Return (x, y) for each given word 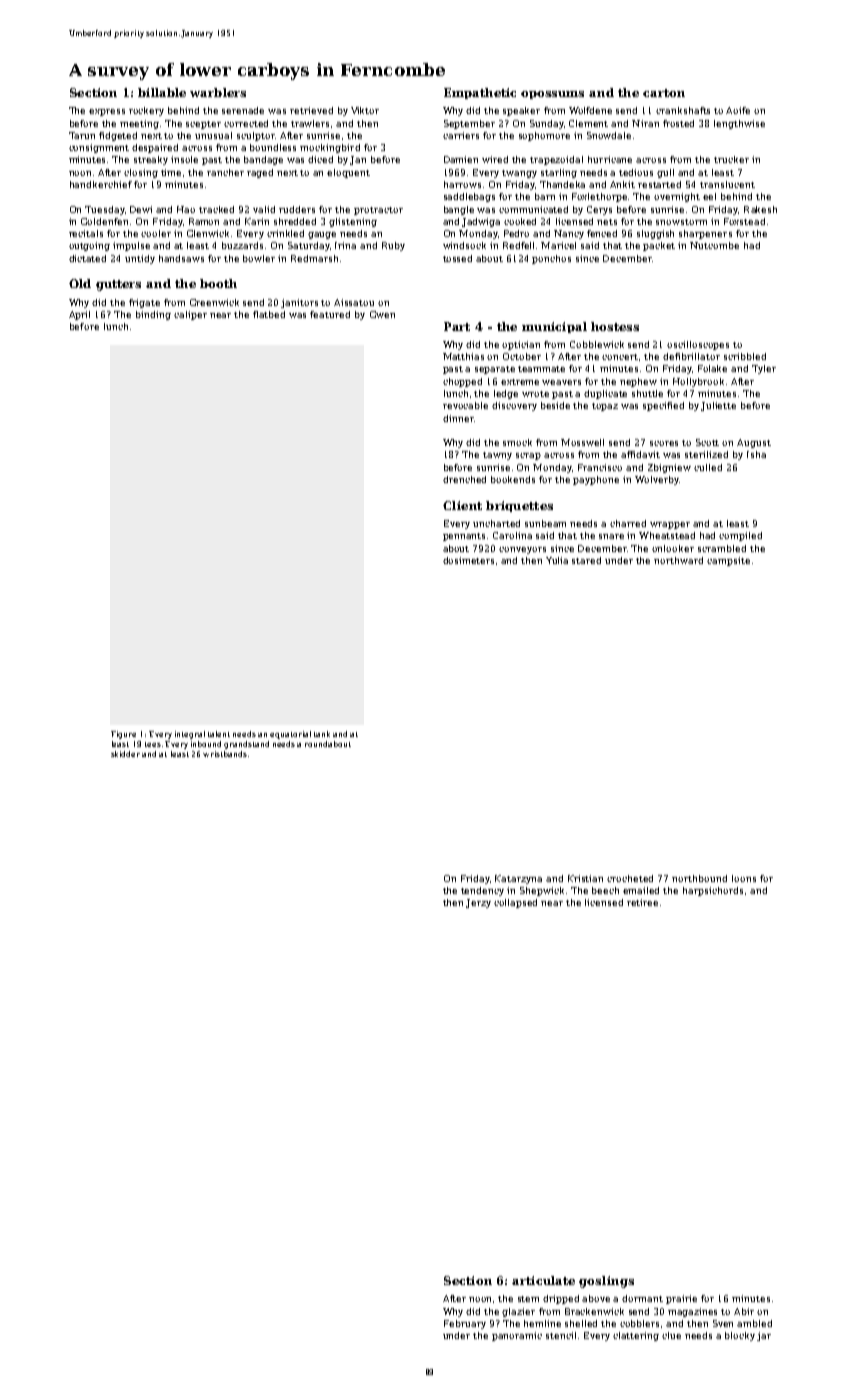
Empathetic (480, 93)
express (107, 112)
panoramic (517, 1336)
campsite (728, 561)
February (465, 1324)
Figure (123, 735)
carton (664, 93)
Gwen (382, 314)
